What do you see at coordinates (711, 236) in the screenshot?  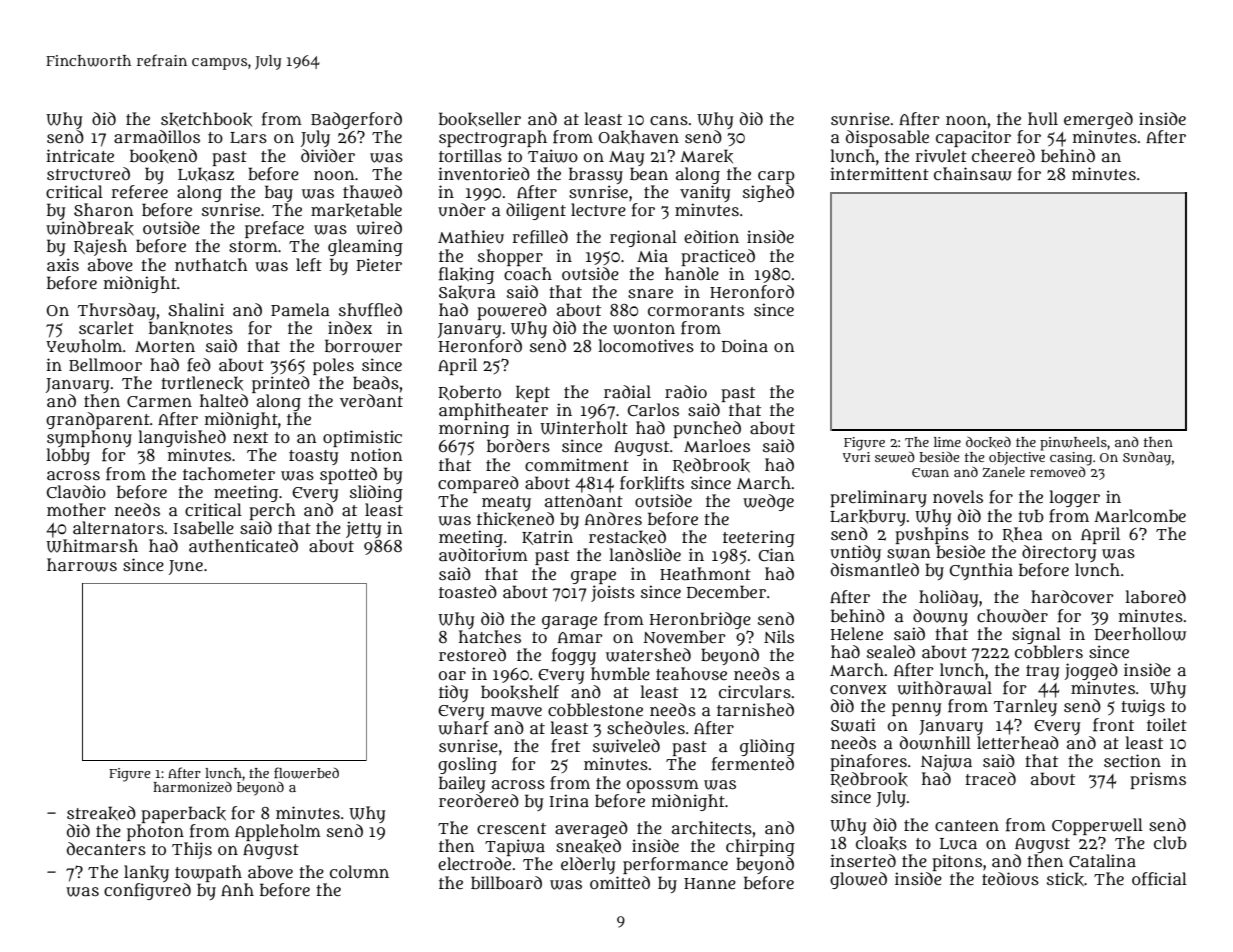 I see `edition` at bounding box center [711, 236].
